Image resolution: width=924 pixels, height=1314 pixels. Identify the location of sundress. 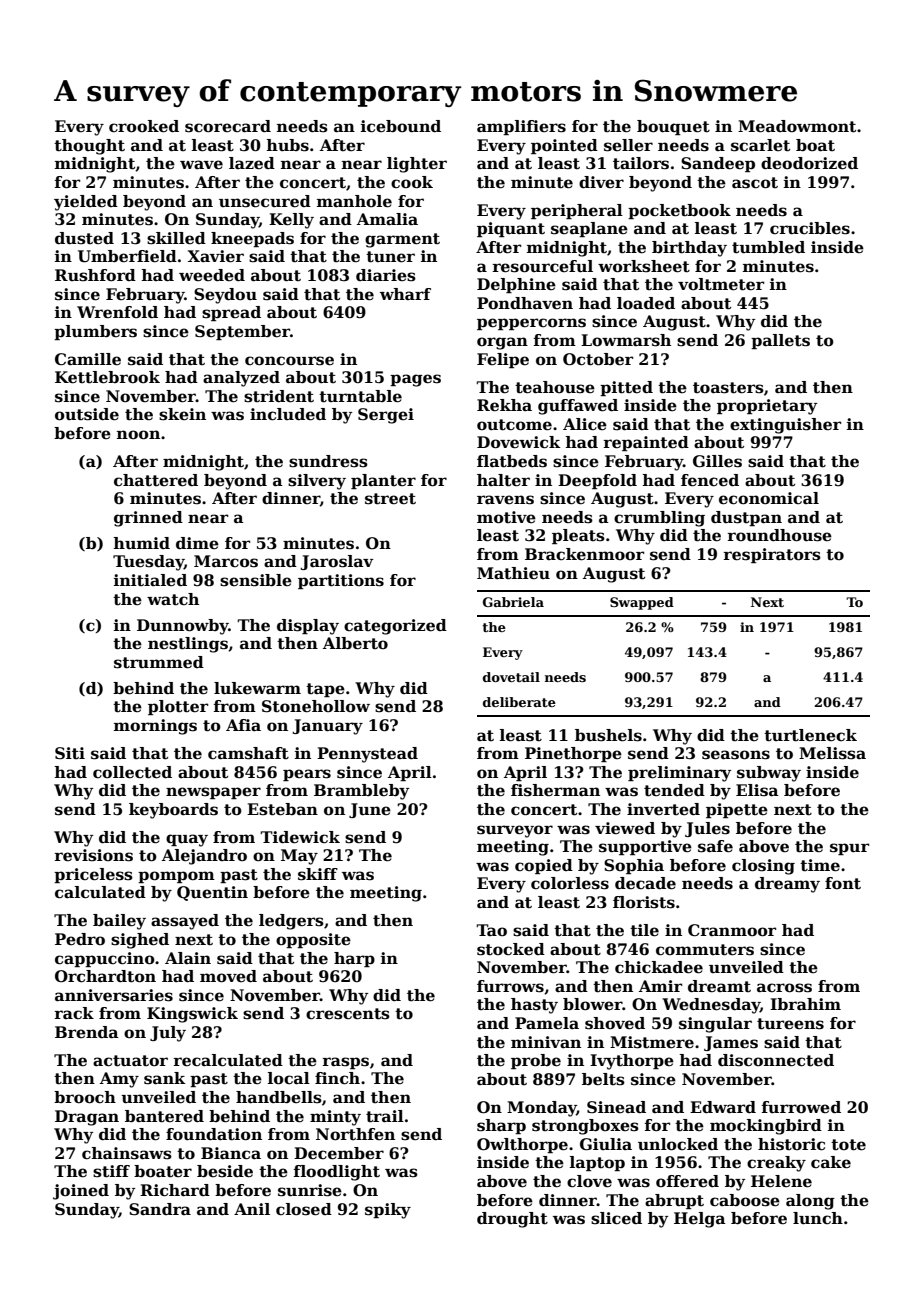
(328, 461).
